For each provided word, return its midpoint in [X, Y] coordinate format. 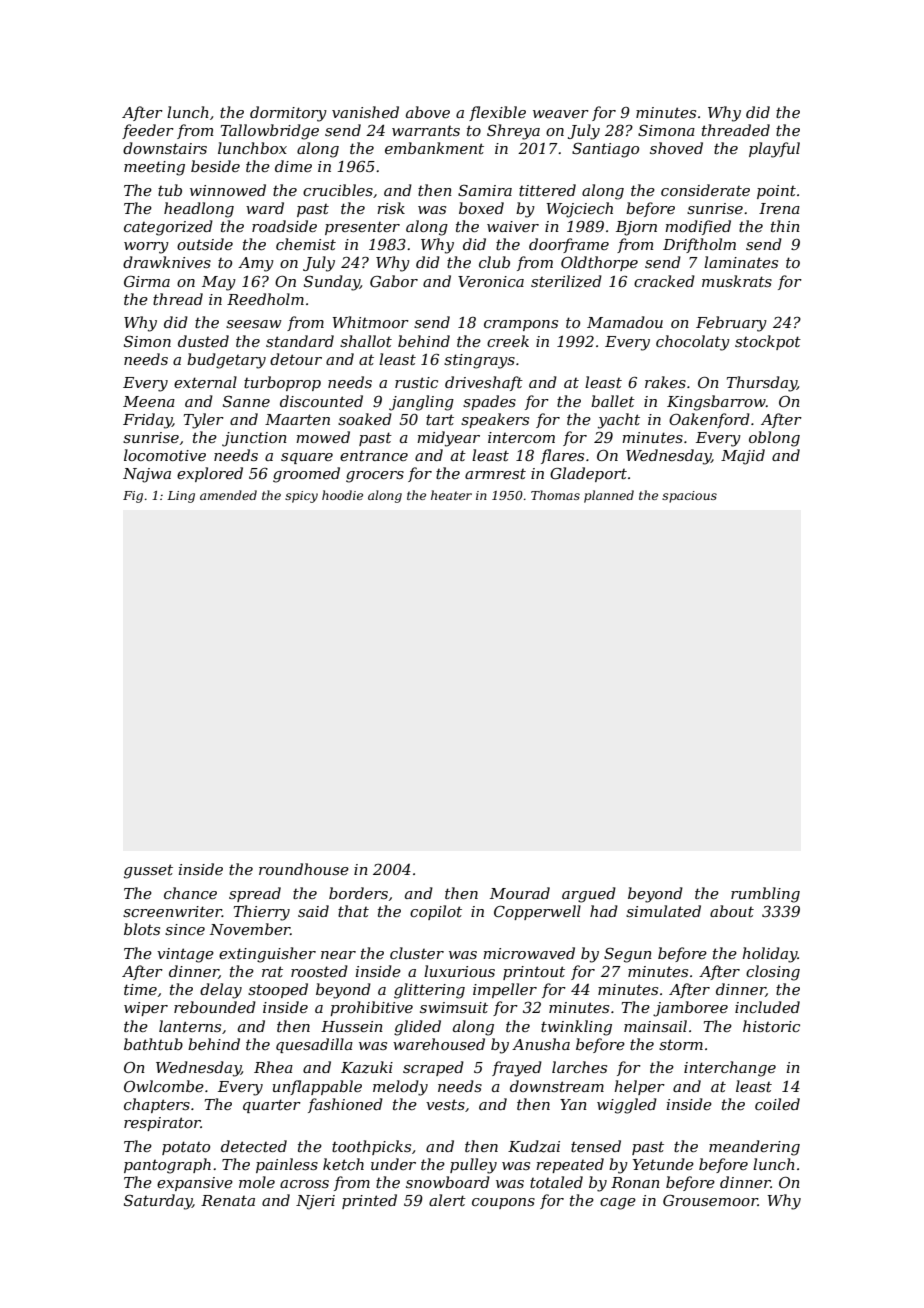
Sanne [246, 401]
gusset [148, 871]
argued [589, 895]
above [428, 112]
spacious [689, 497]
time [140, 989]
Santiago [605, 150]
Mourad [520, 893]
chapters [157, 1105]
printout [534, 973]
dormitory [288, 114]
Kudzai [534, 1146]
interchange [730, 1069]
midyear [448, 439]
